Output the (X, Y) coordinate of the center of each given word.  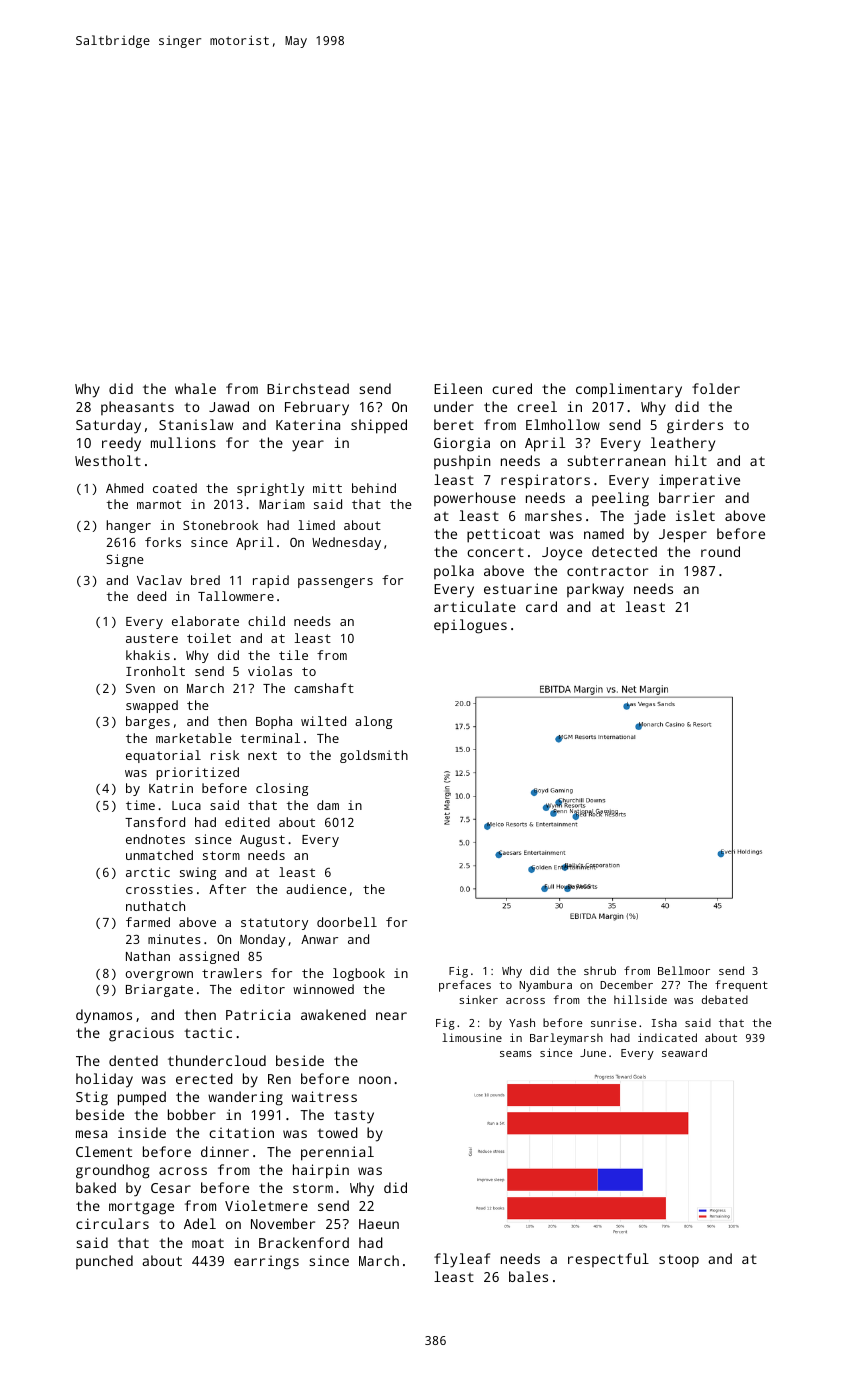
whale (195, 388)
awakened (333, 1014)
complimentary (629, 390)
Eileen (458, 388)
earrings (266, 1262)
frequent (741, 986)
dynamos (104, 1016)
